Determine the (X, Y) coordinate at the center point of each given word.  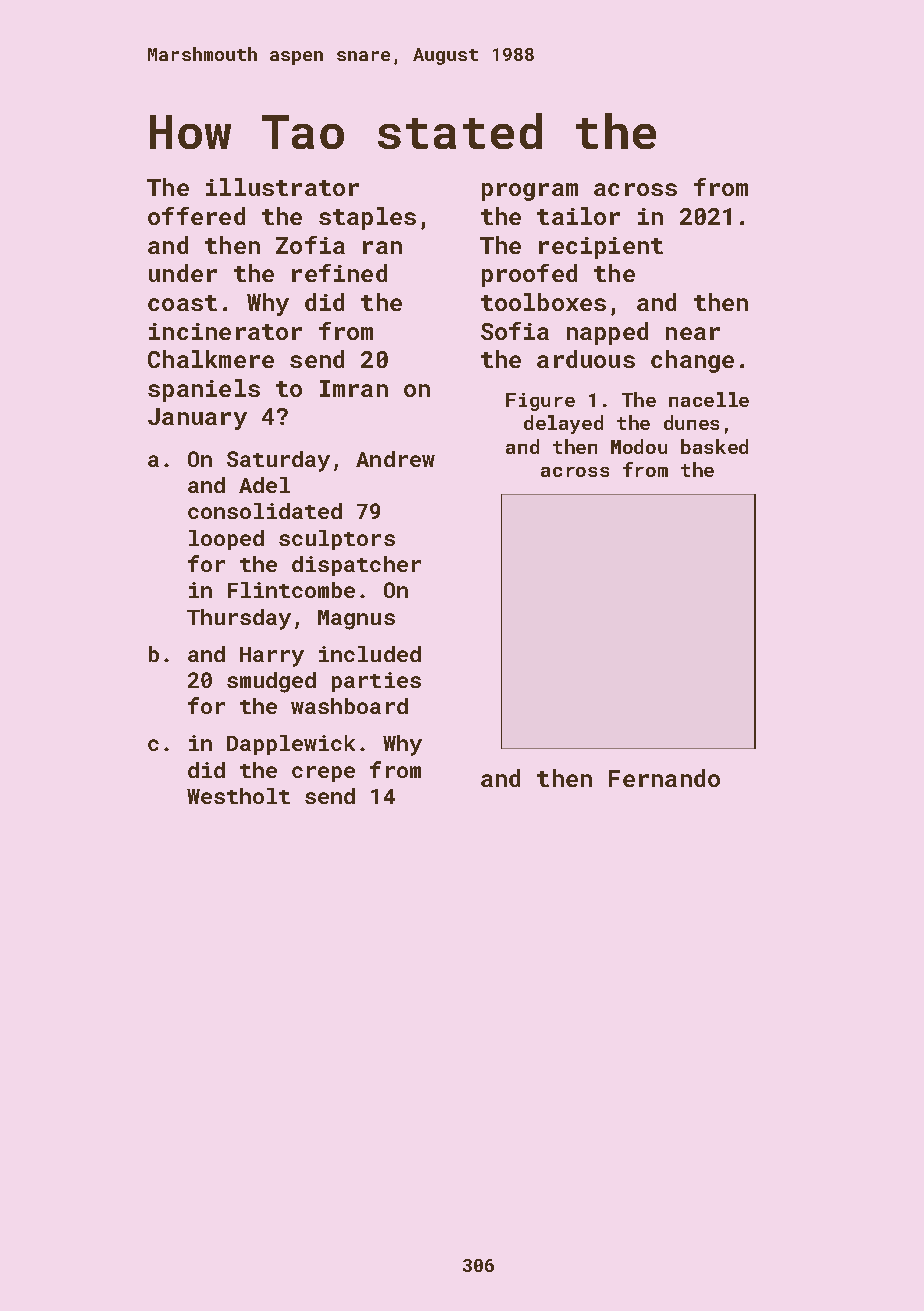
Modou (639, 446)
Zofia (310, 245)
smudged (271, 682)
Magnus (356, 620)
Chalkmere (211, 359)
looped (226, 540)
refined (339, 273)
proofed (529, 275)
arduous (586, 359)
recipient (601, 248)
